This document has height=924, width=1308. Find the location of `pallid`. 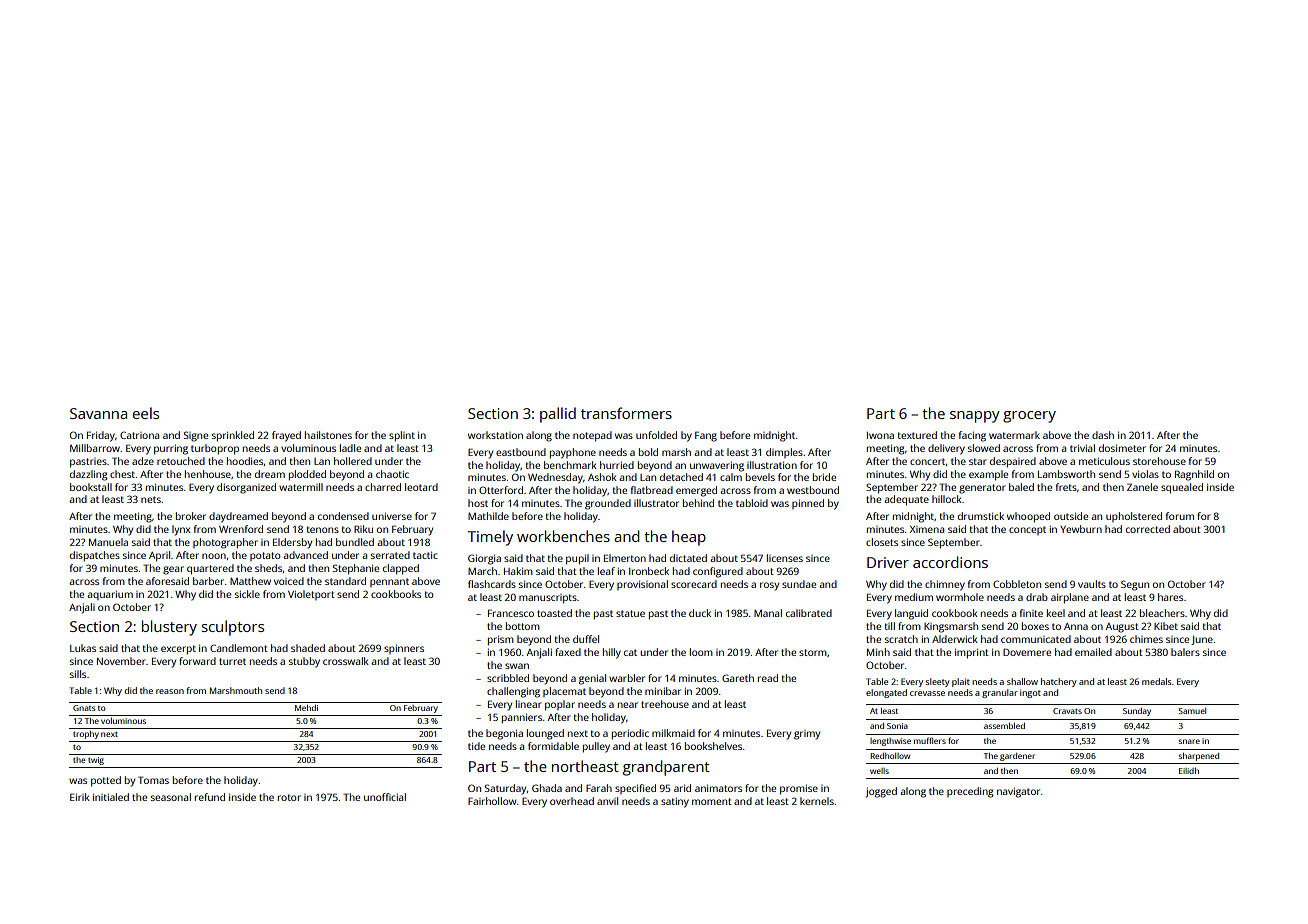

pallid is located at coordinates (558, 415).
